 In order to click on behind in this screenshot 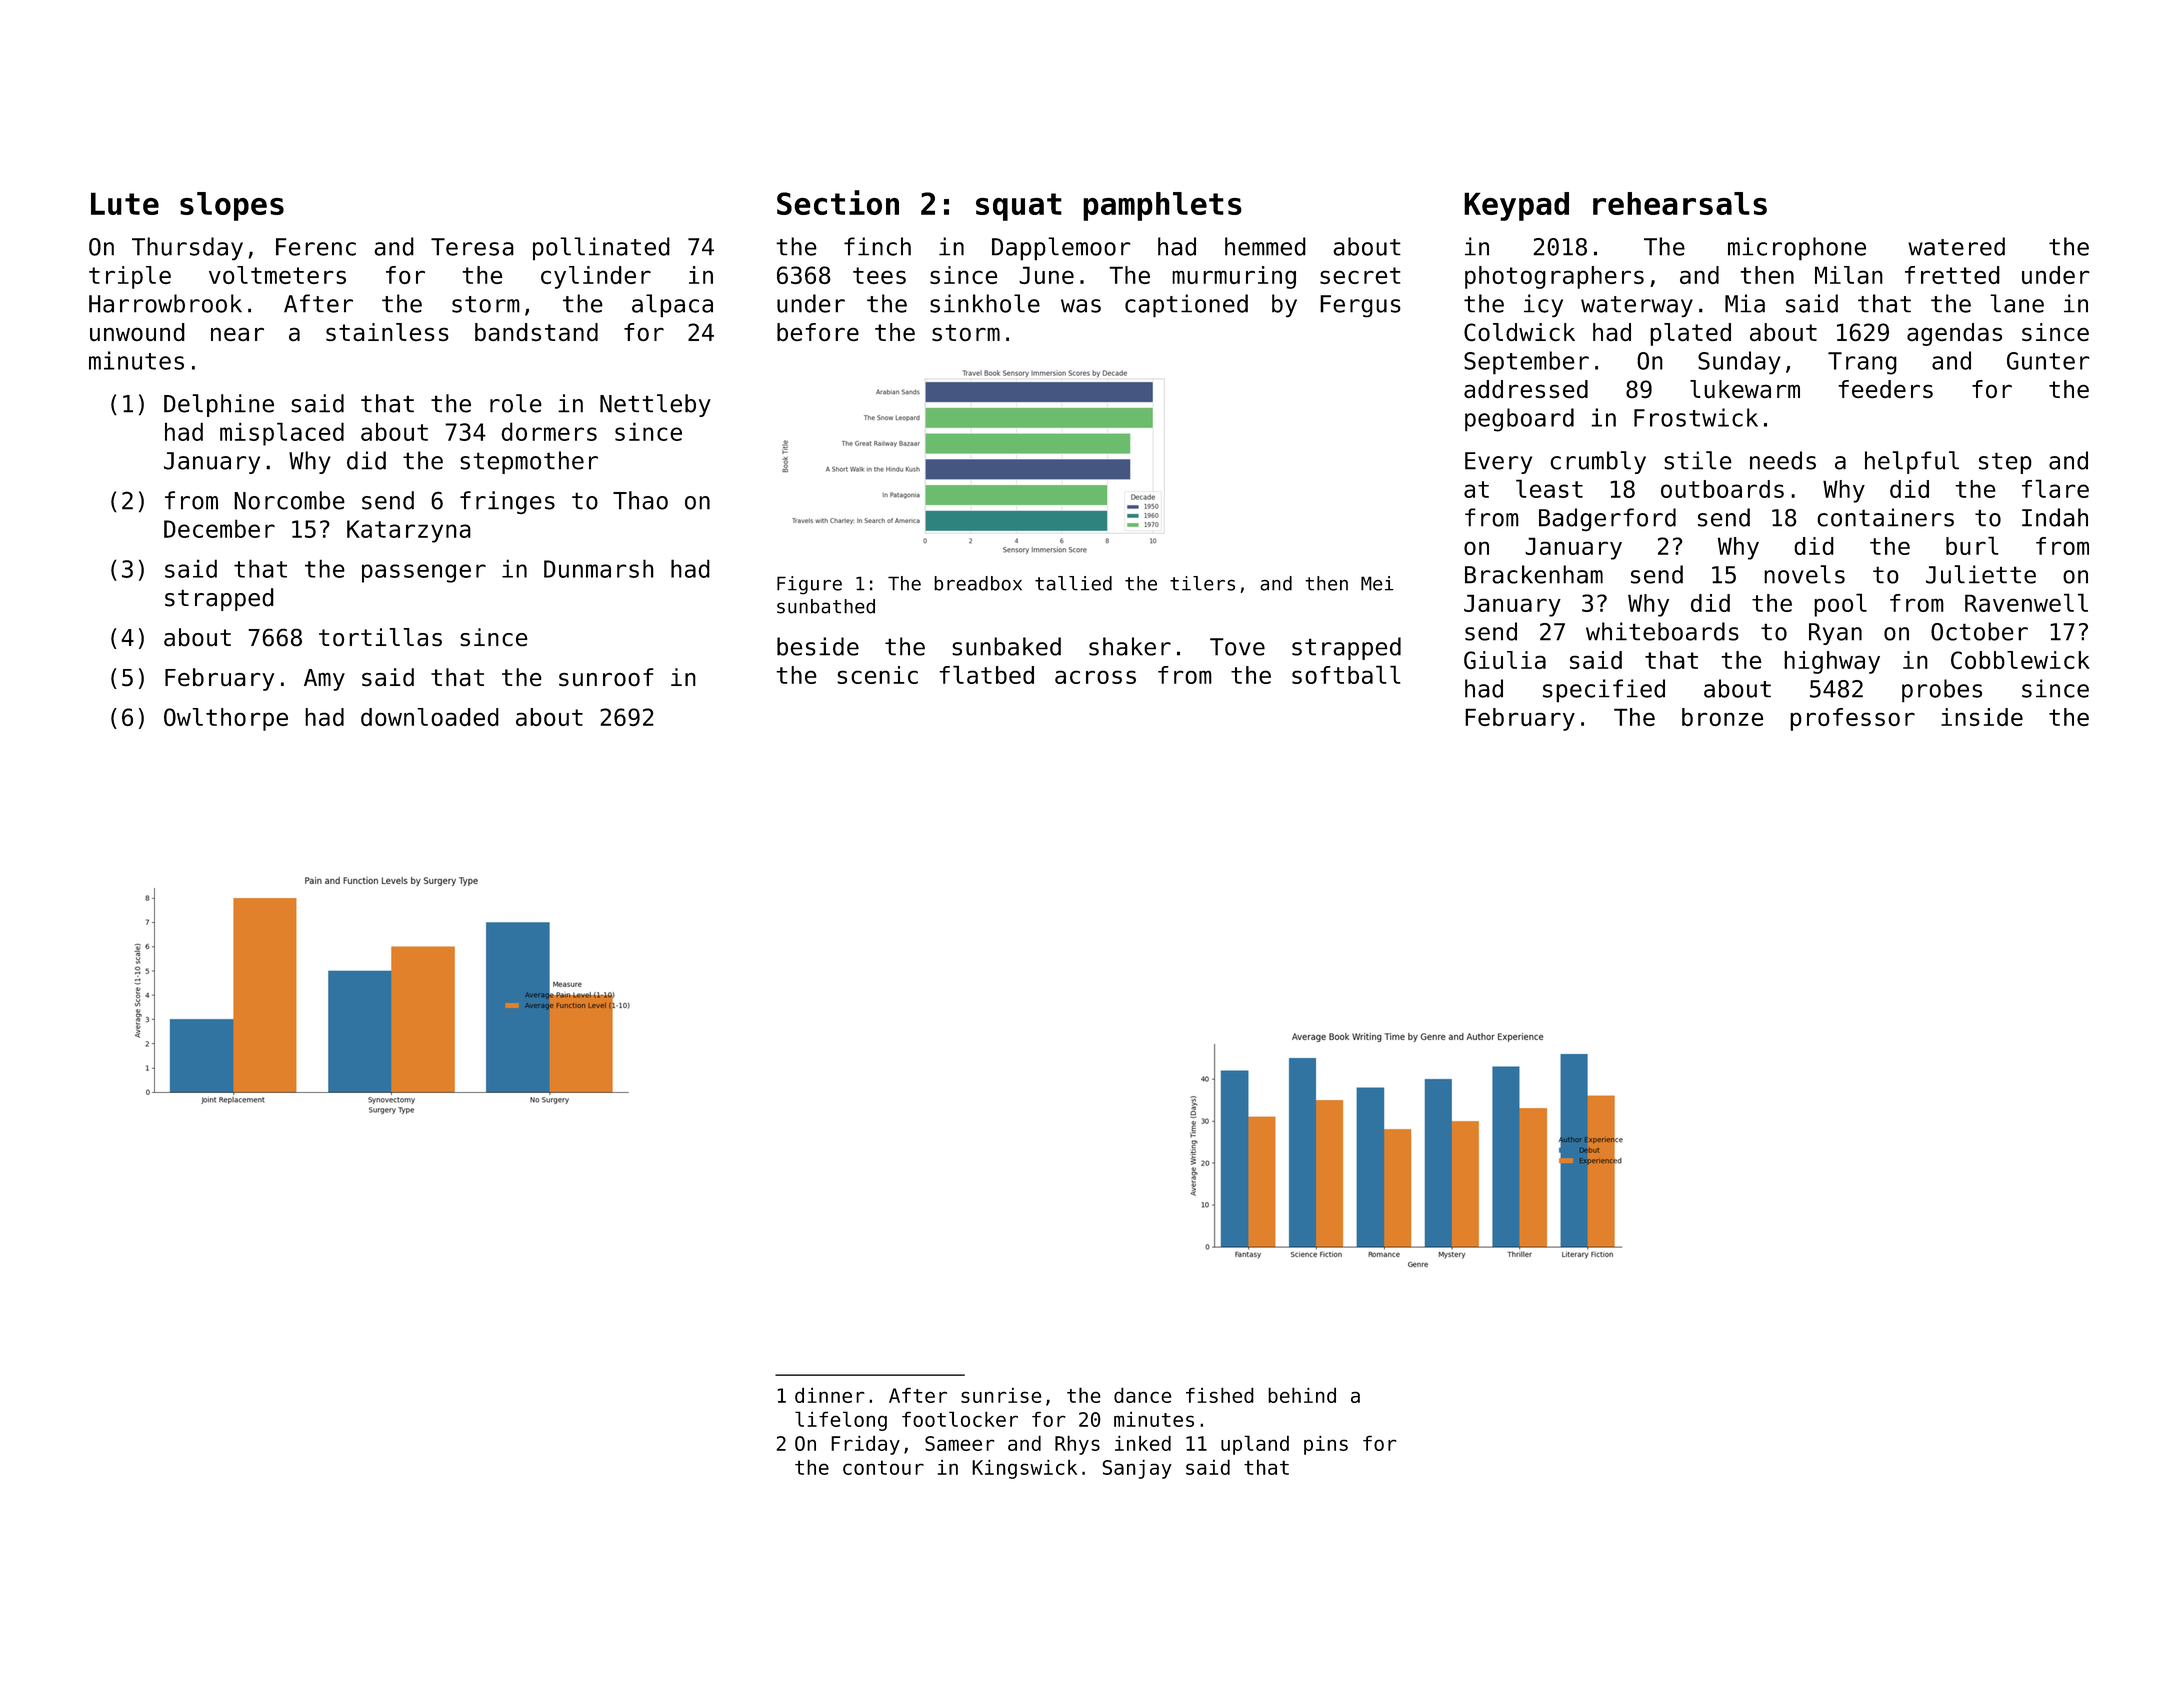, I will do `click(1302, 1395)`.
